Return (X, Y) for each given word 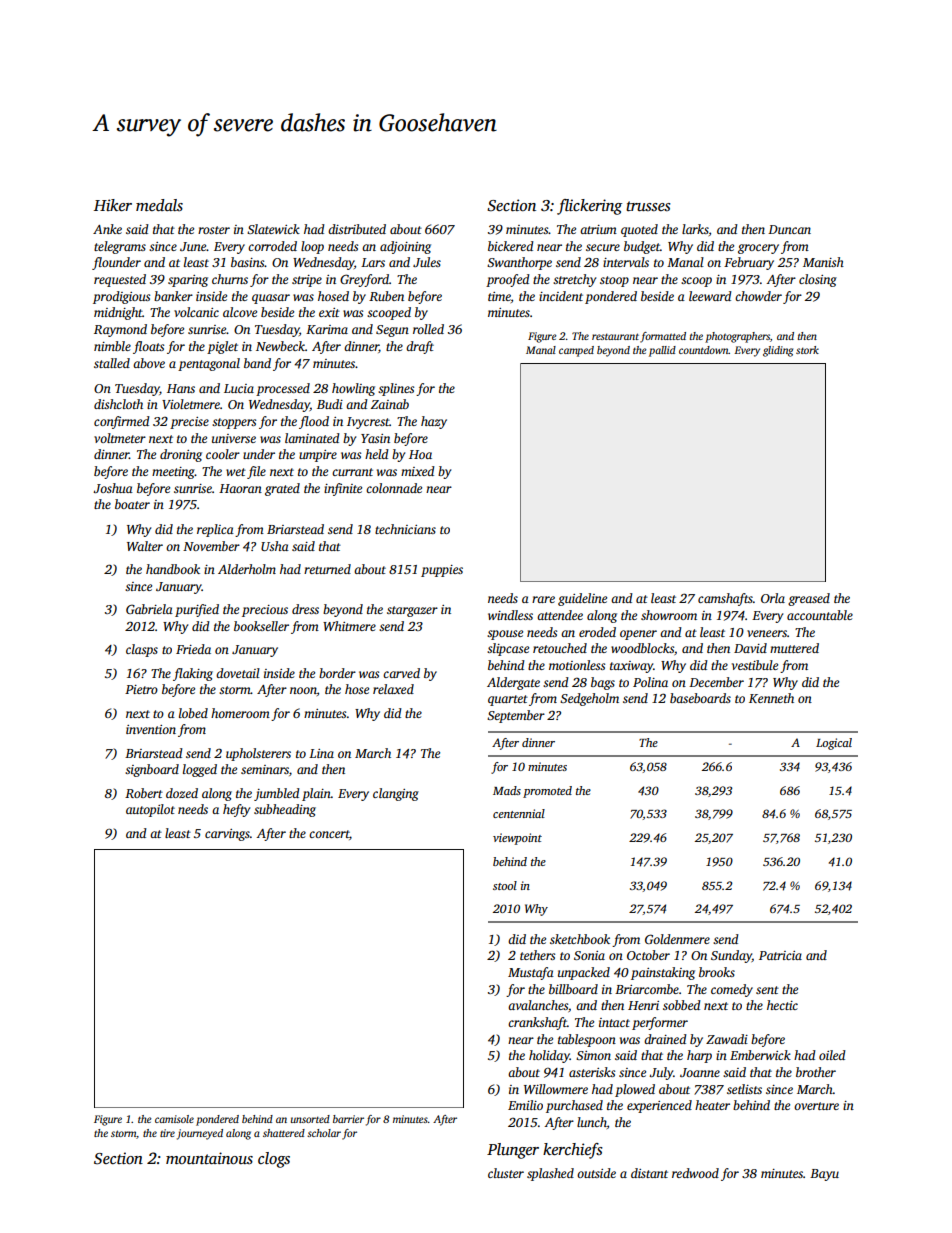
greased (809, 599)
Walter (145, 546)
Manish (823, 262)
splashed (550, 1174)
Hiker (113, 205)
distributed (357, 229)
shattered (284, 1133)
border (337, 673)
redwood (695, 1173)
